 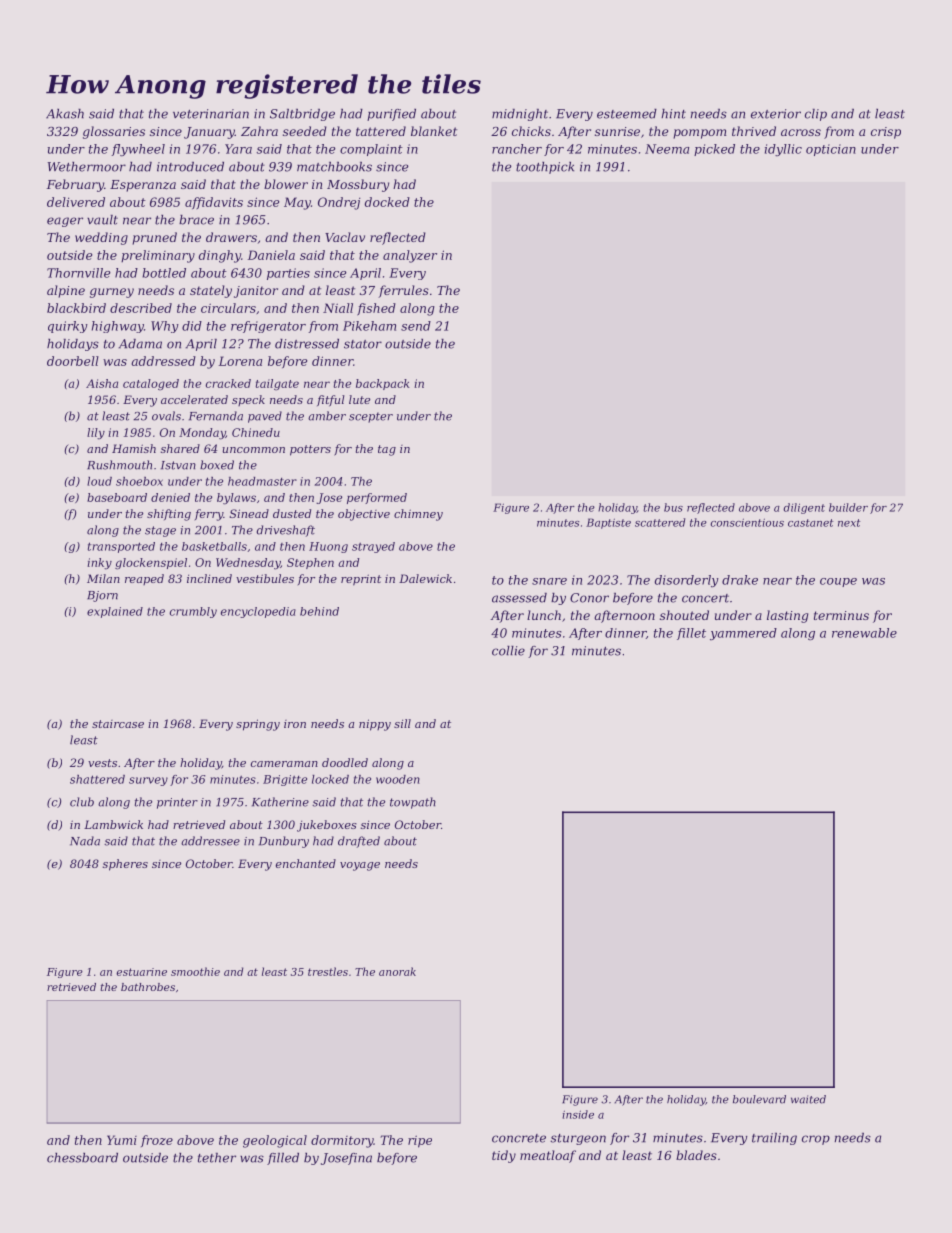 I want to click on glossaries, so click(x=114, y=132).
